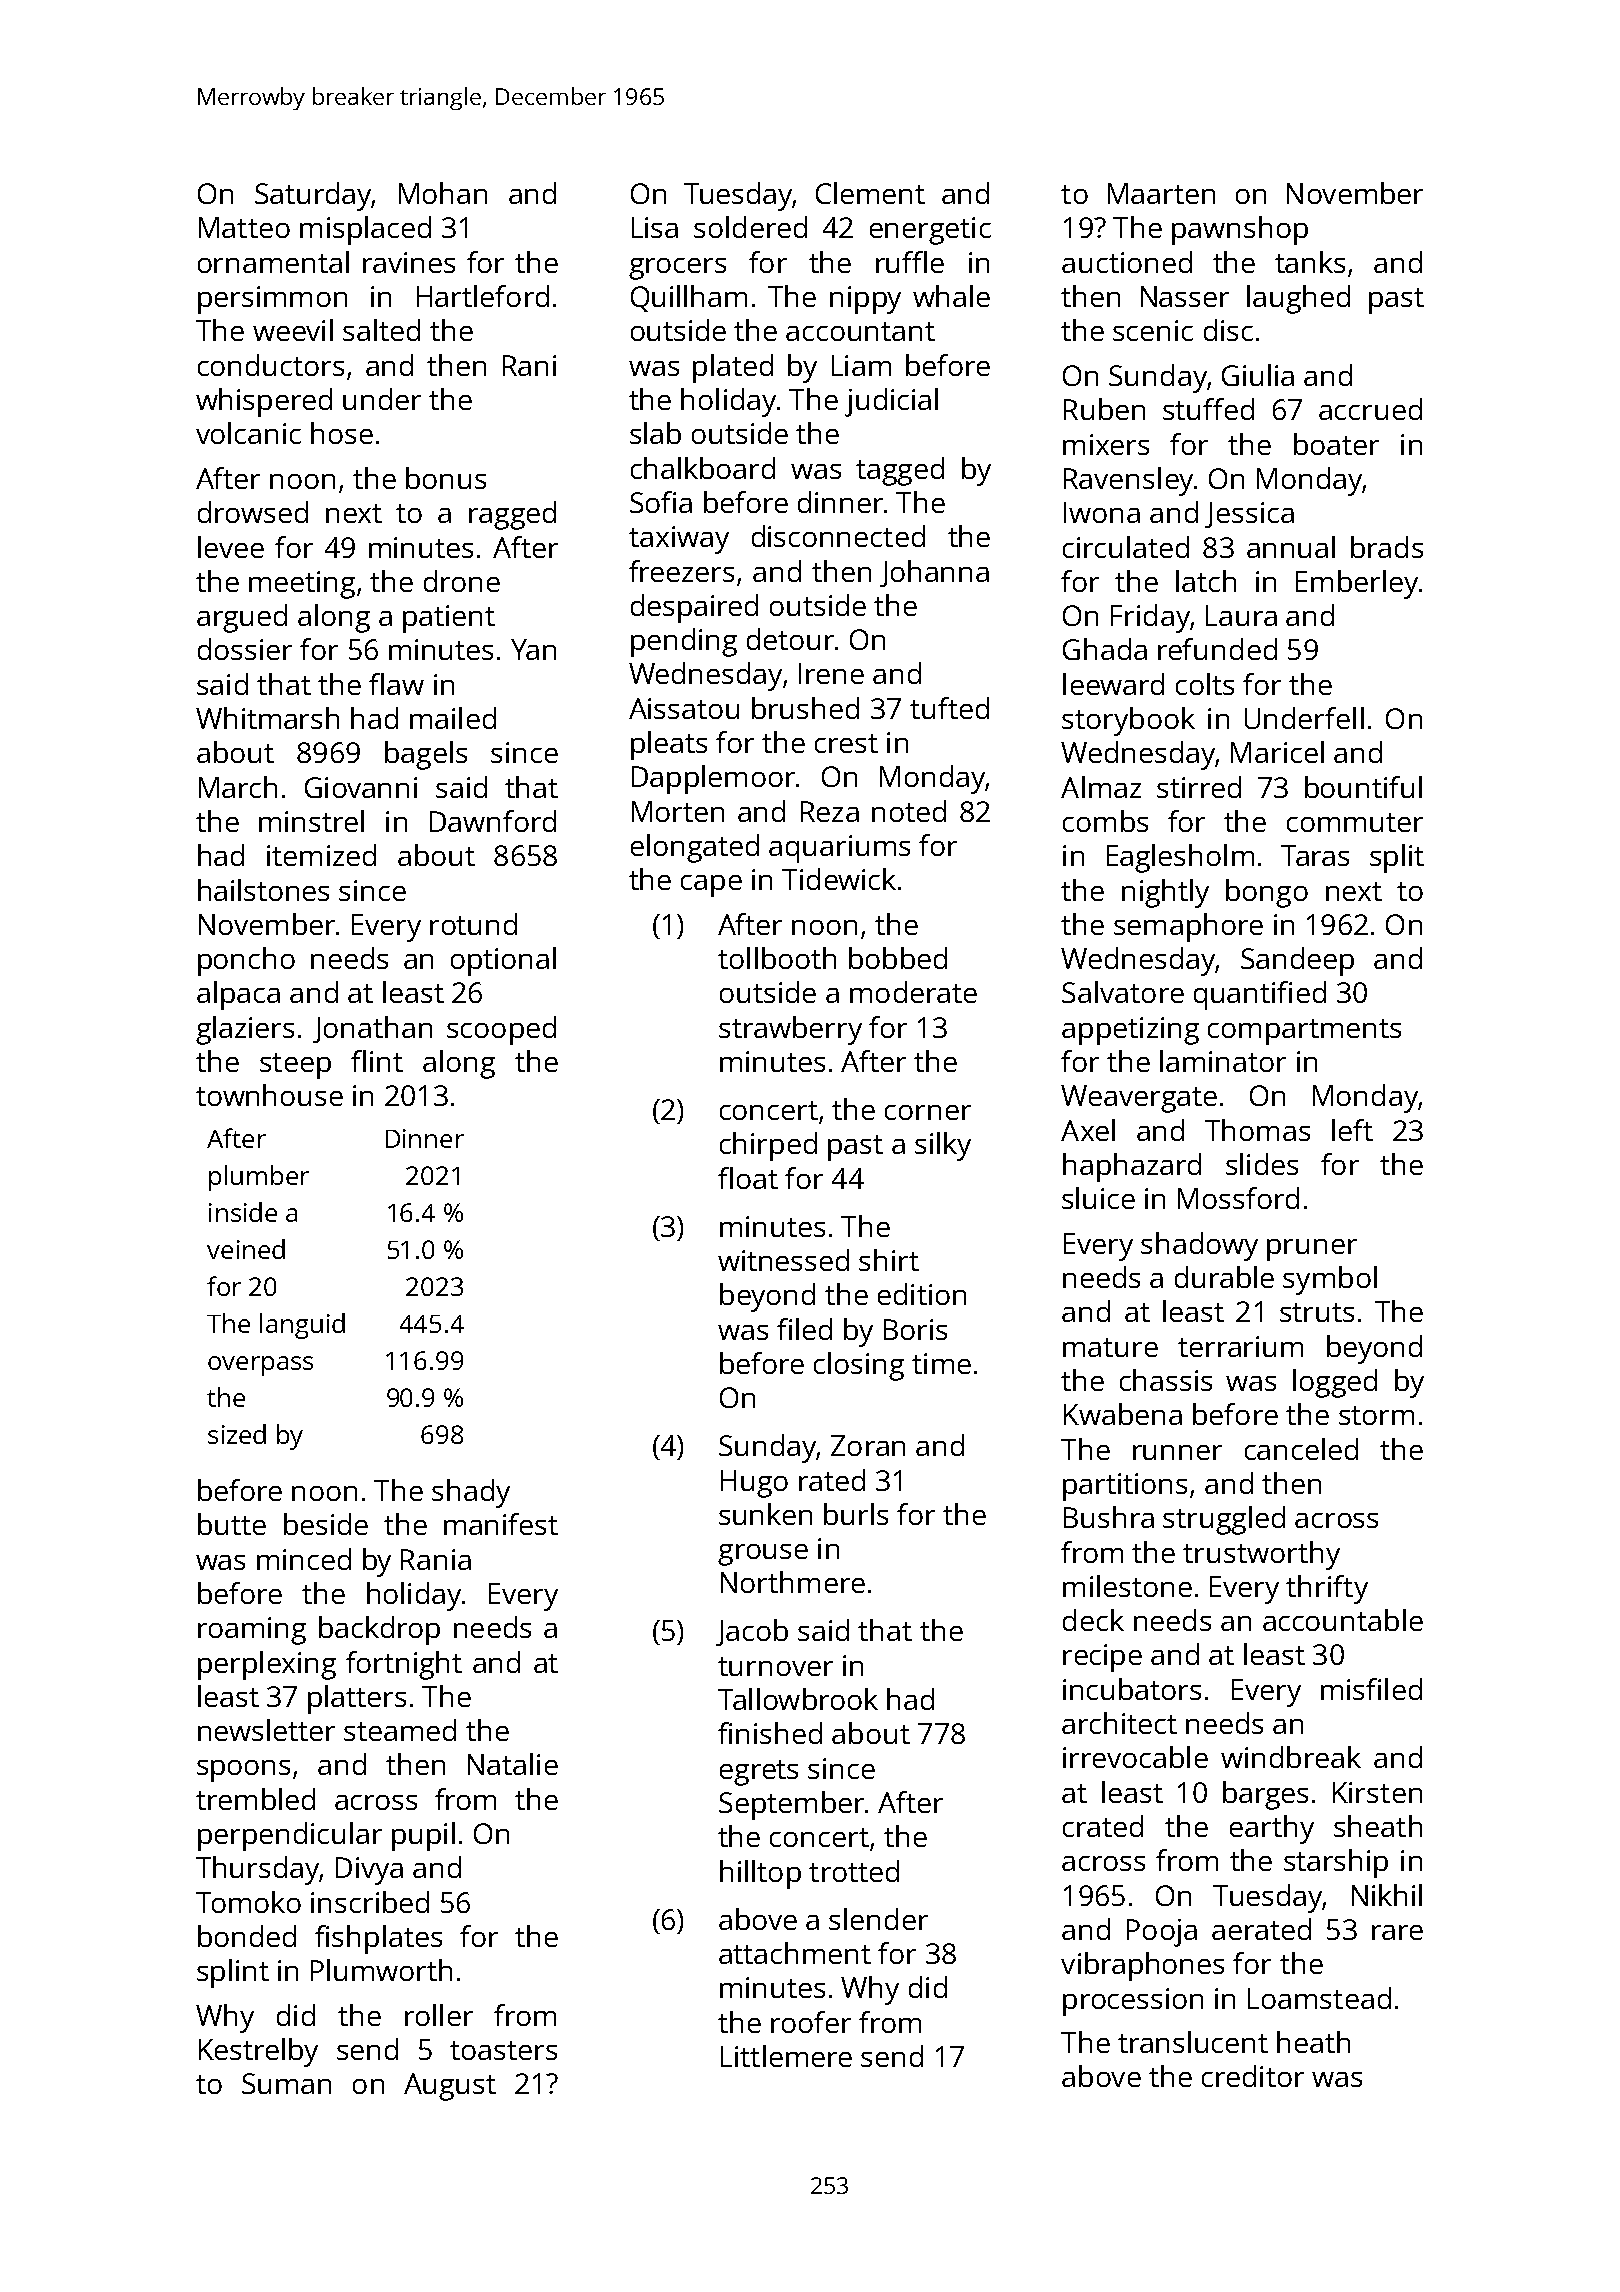 The image size is (1620, 2292). Describe the element at coordinates (684, 708) in the screenshot. I see `Aissatou` at that location.
